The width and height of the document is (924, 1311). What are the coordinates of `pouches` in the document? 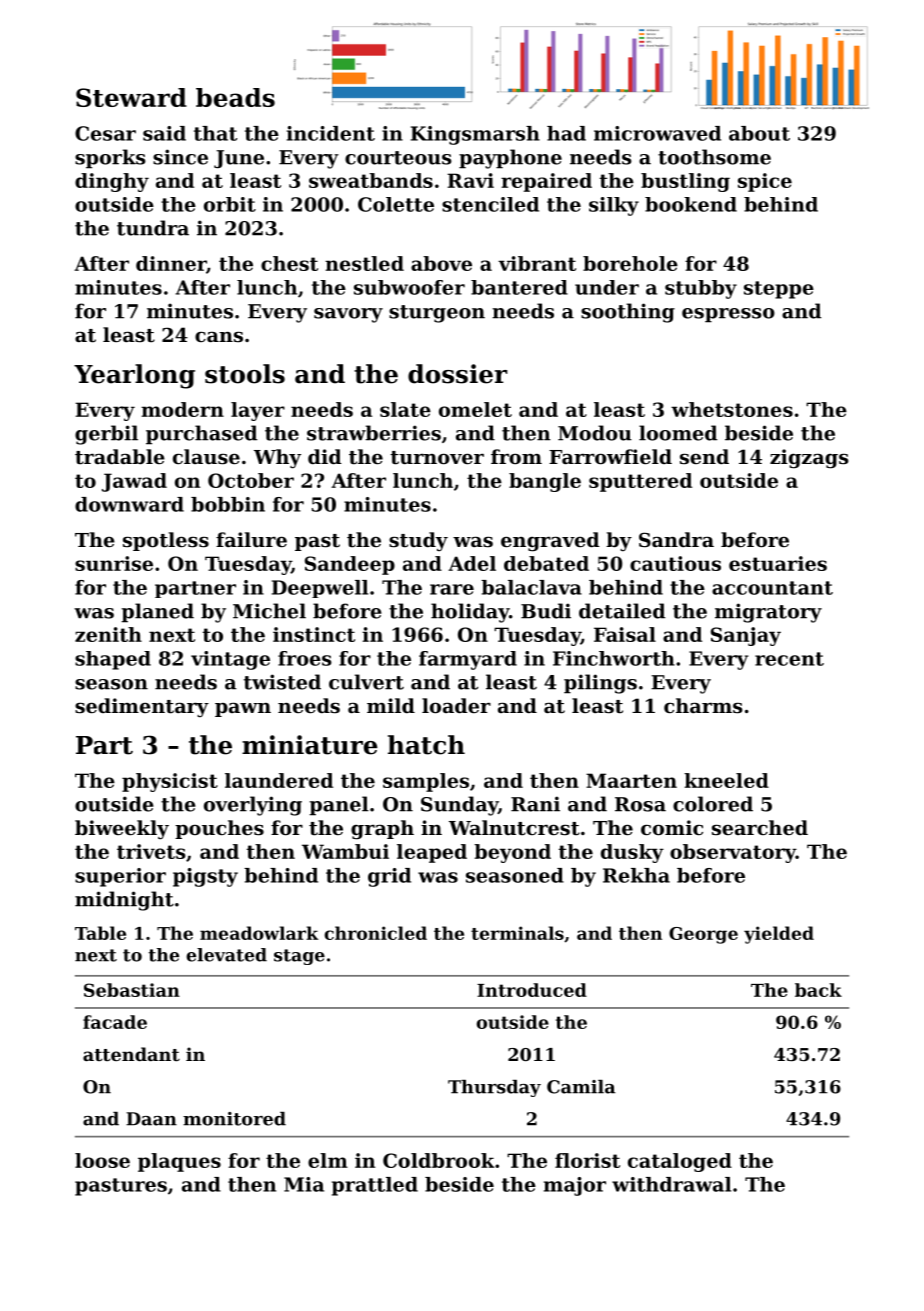 It's located at (219, 829).
